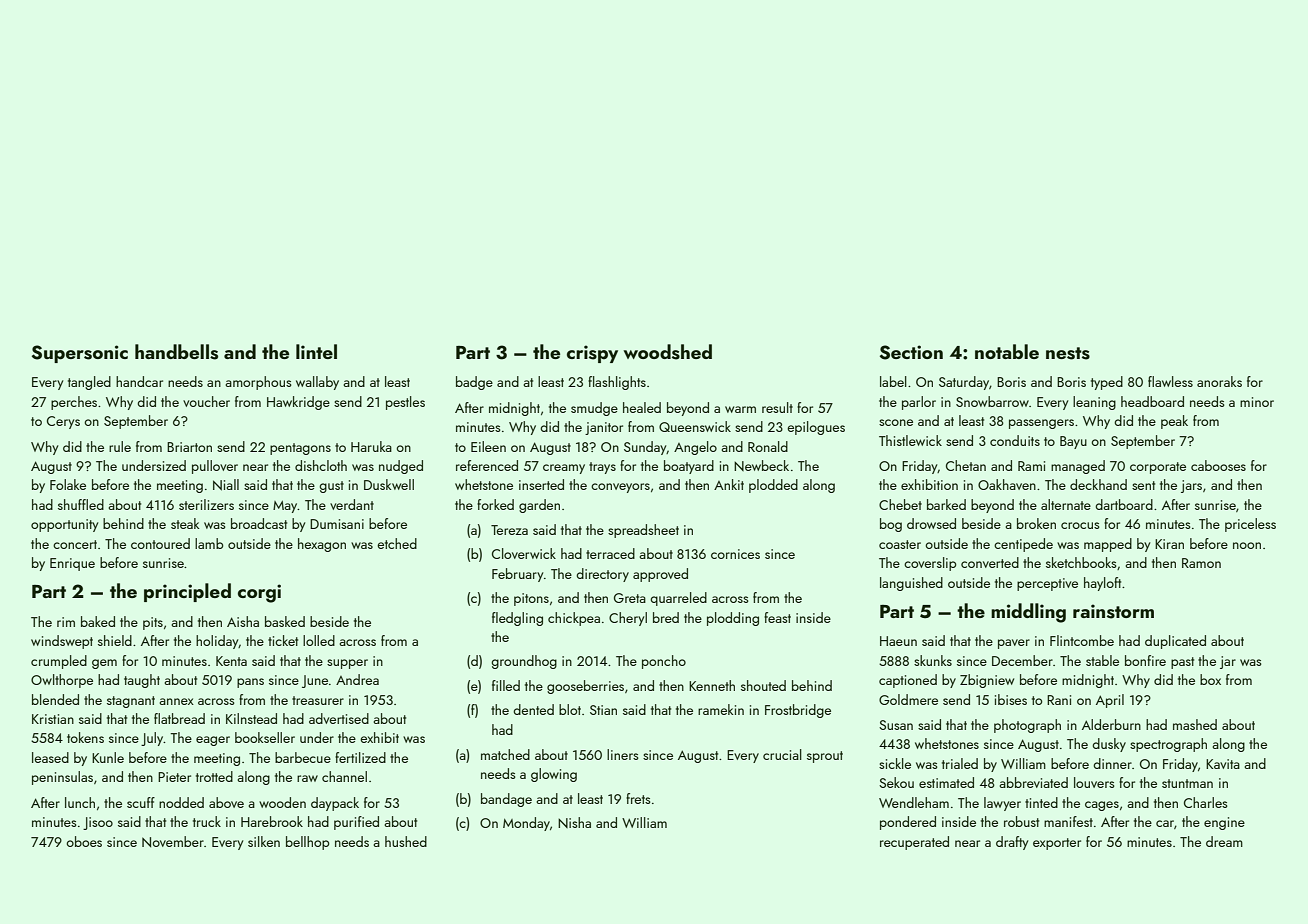 This image has height=924, width=1308. What do you see at coordinates (1182, 663) in the image?
I see `past` at bounding box center [1182, 663].
